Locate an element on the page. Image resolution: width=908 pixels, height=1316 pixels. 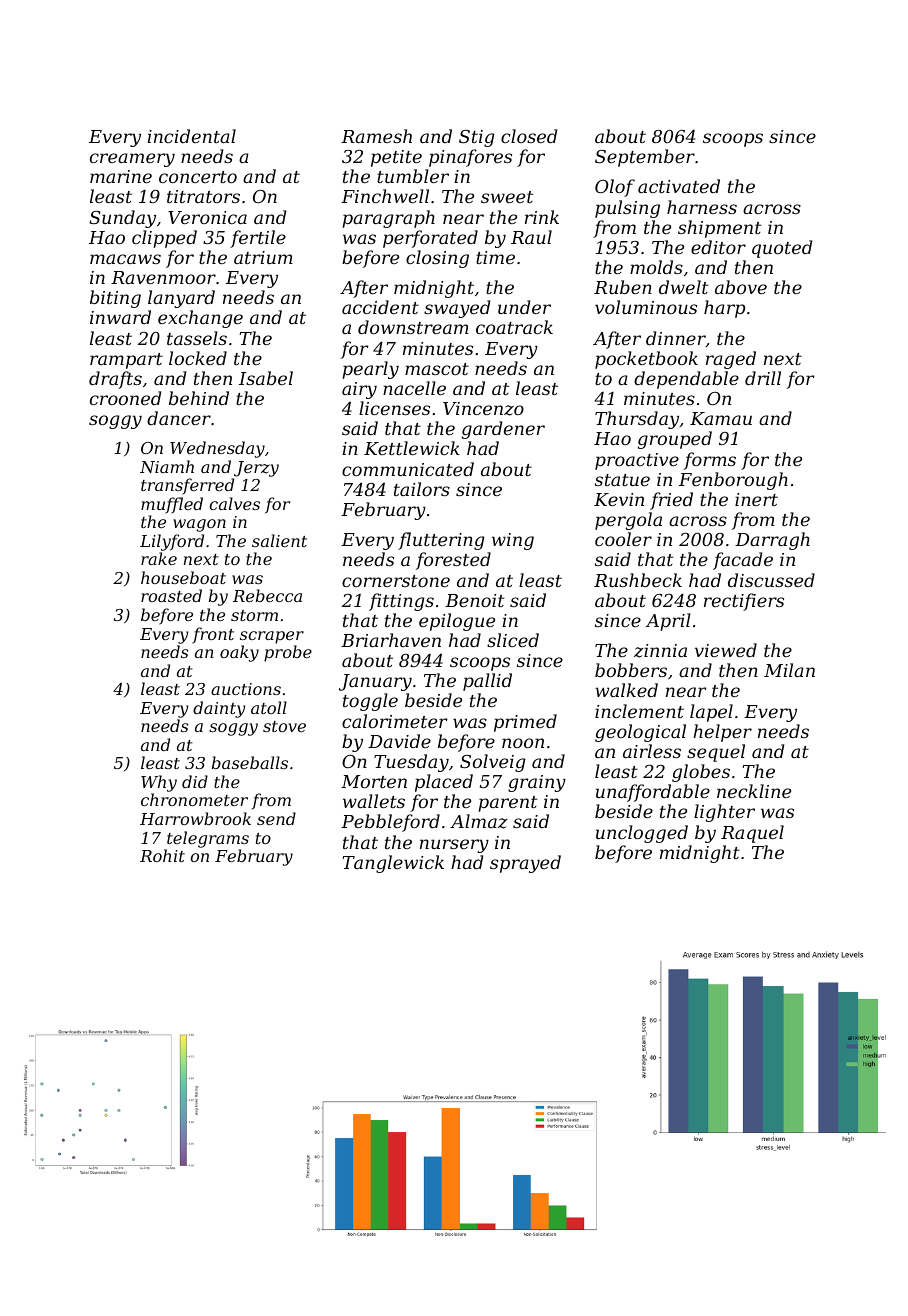
sequel is located at coordinates (716, 753).
